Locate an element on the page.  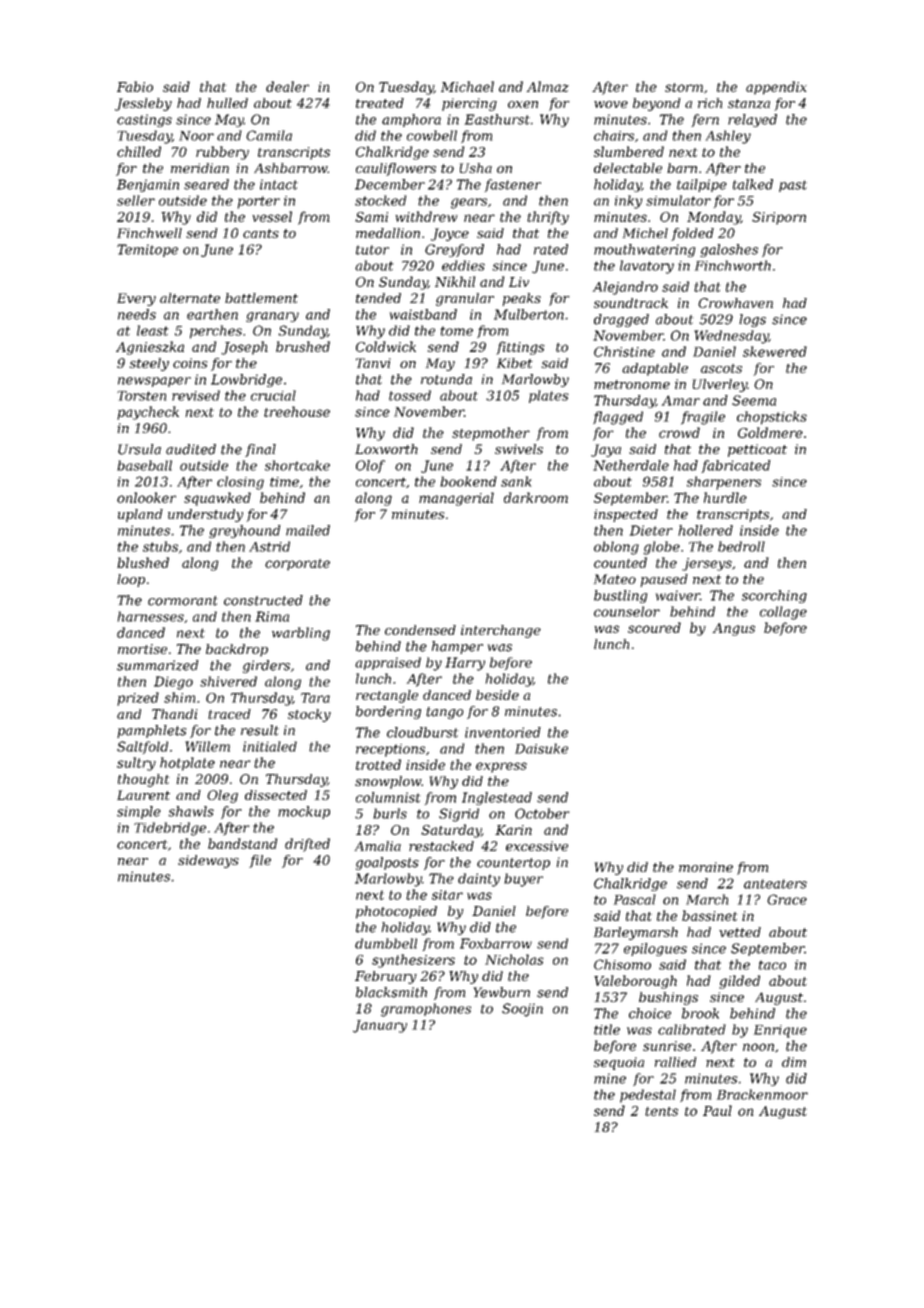
girders is located at coordinates (266, 666).
